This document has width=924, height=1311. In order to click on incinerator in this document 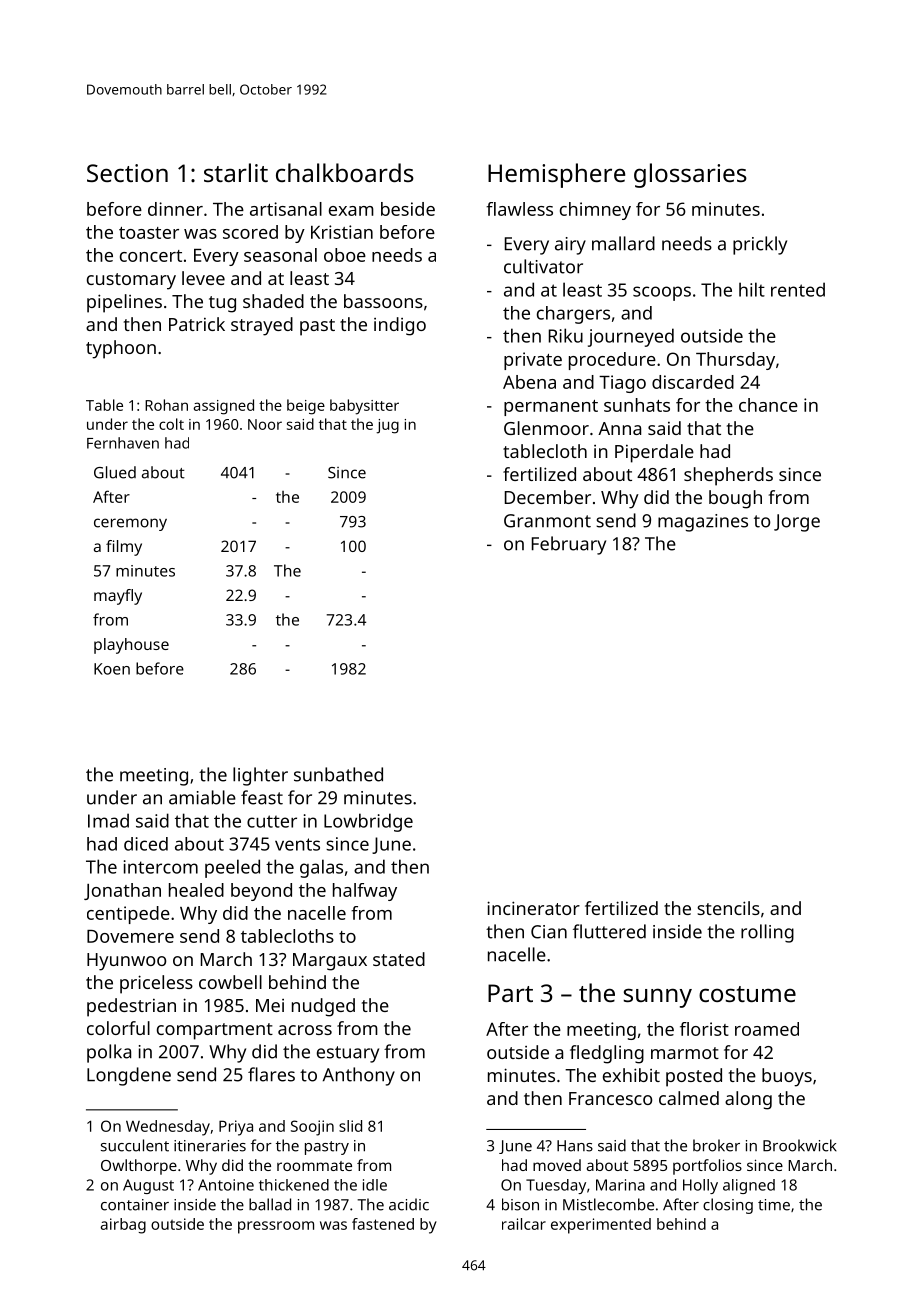, I will do `click(533, 908)`.
